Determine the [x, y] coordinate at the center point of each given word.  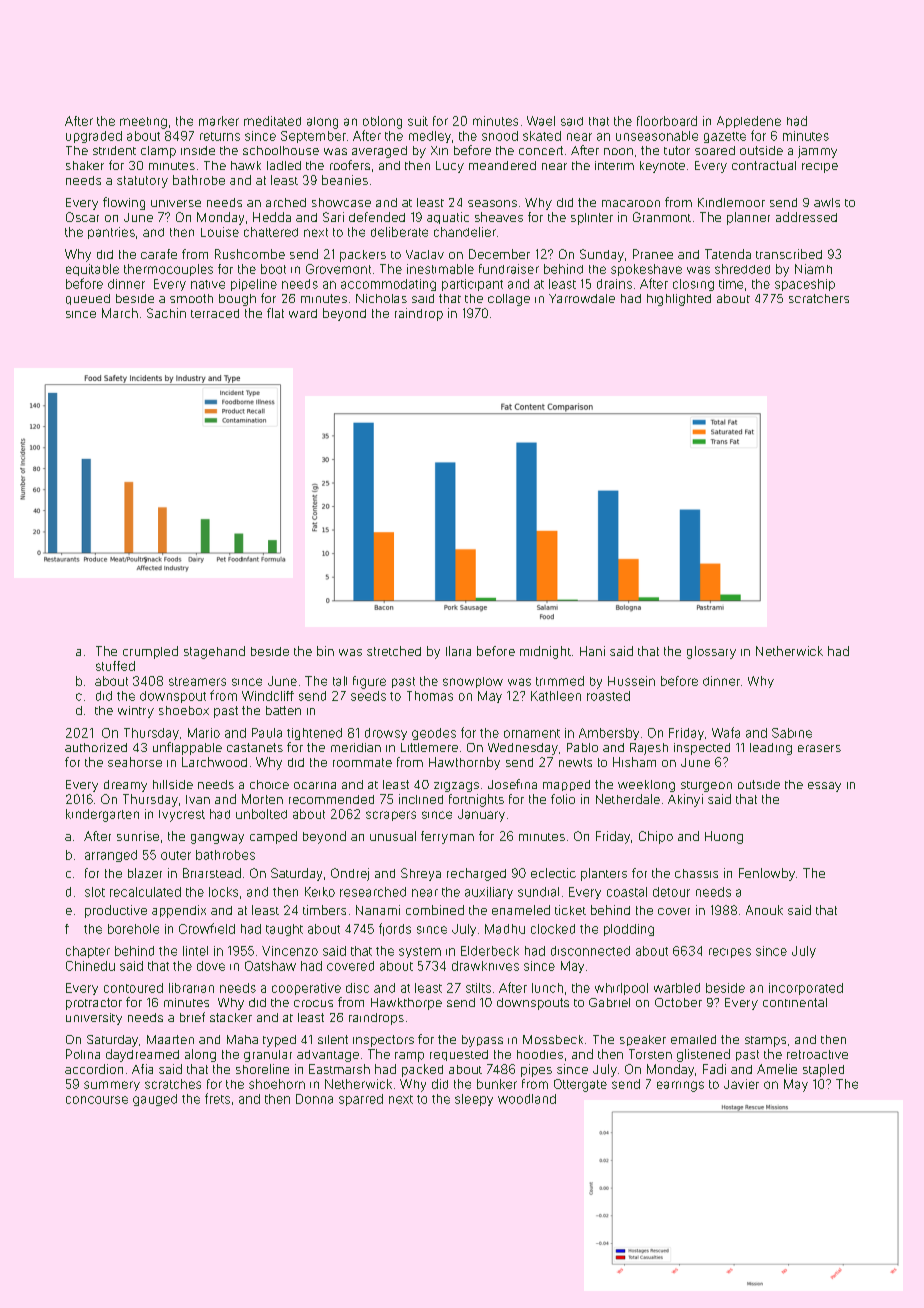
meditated [272, 121]
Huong [724, 837]
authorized [96, 747]
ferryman [447, 837]
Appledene [749, 122]
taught [284, 930]
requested [459, 1055]
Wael [541, 121]
